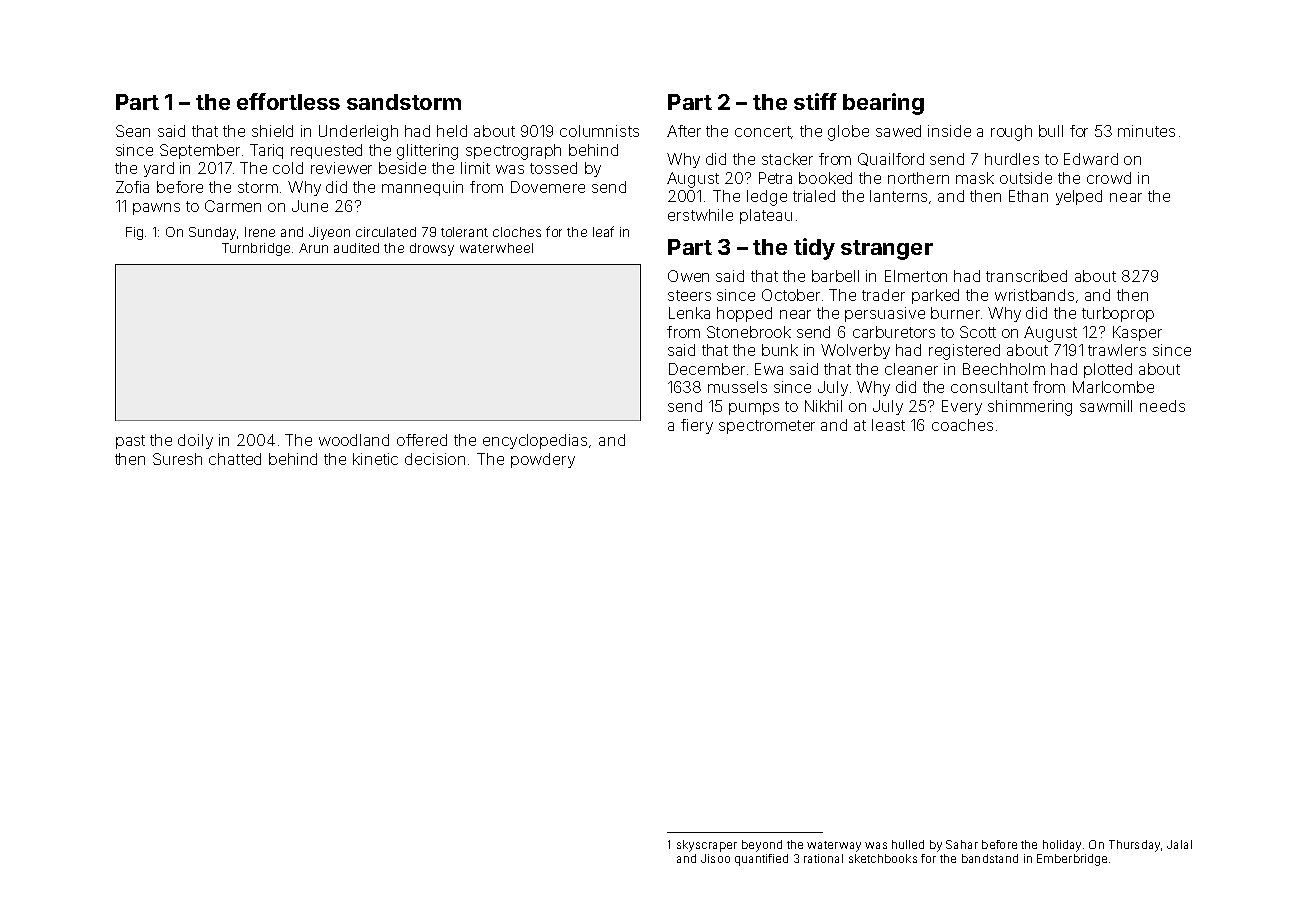  What do you see at coordinates (761, 860) in the screenshot?
I see `quantified` at bounding box center [761, 860].
